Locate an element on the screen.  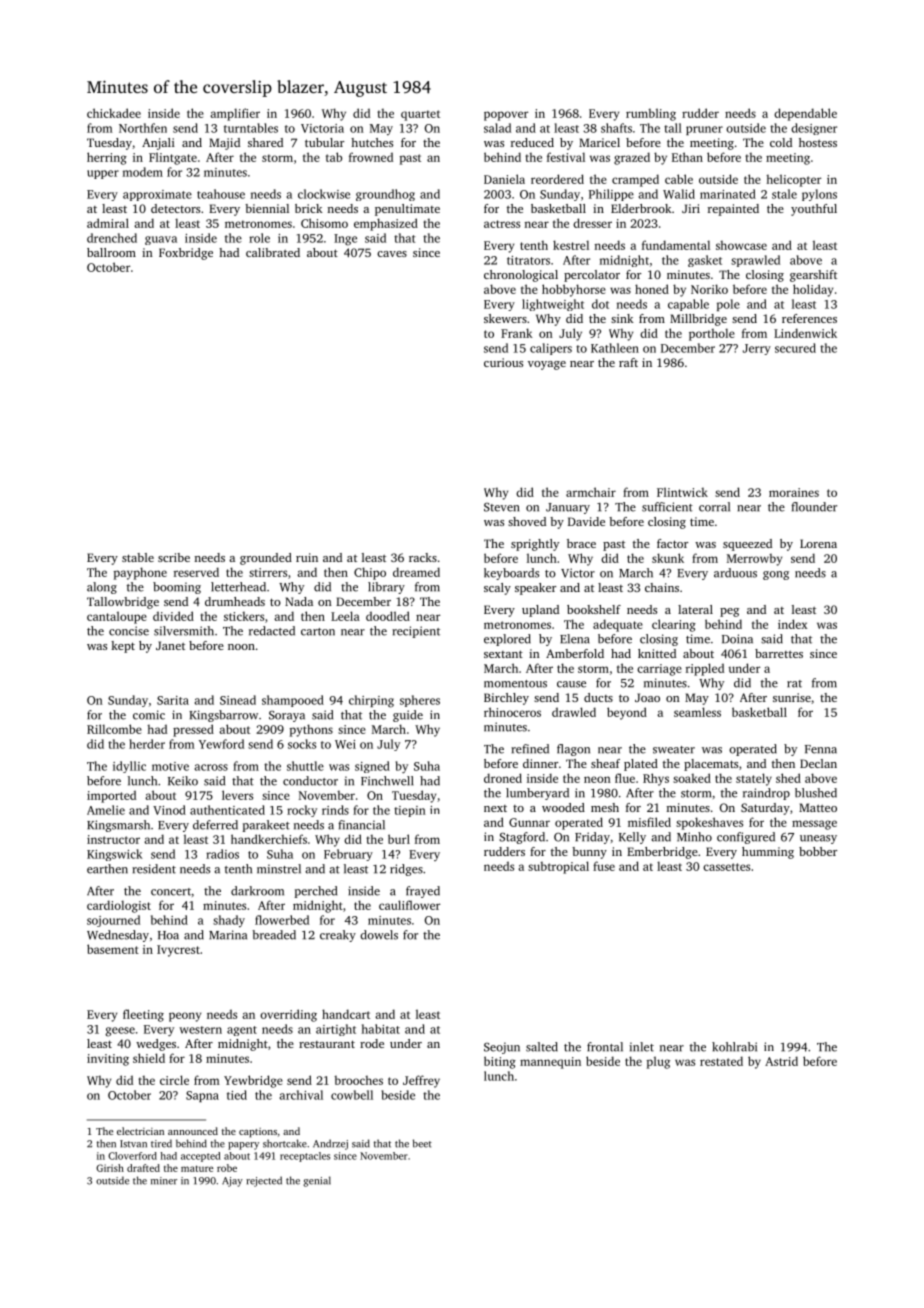
Steven is located at coordinates (501, 507).
